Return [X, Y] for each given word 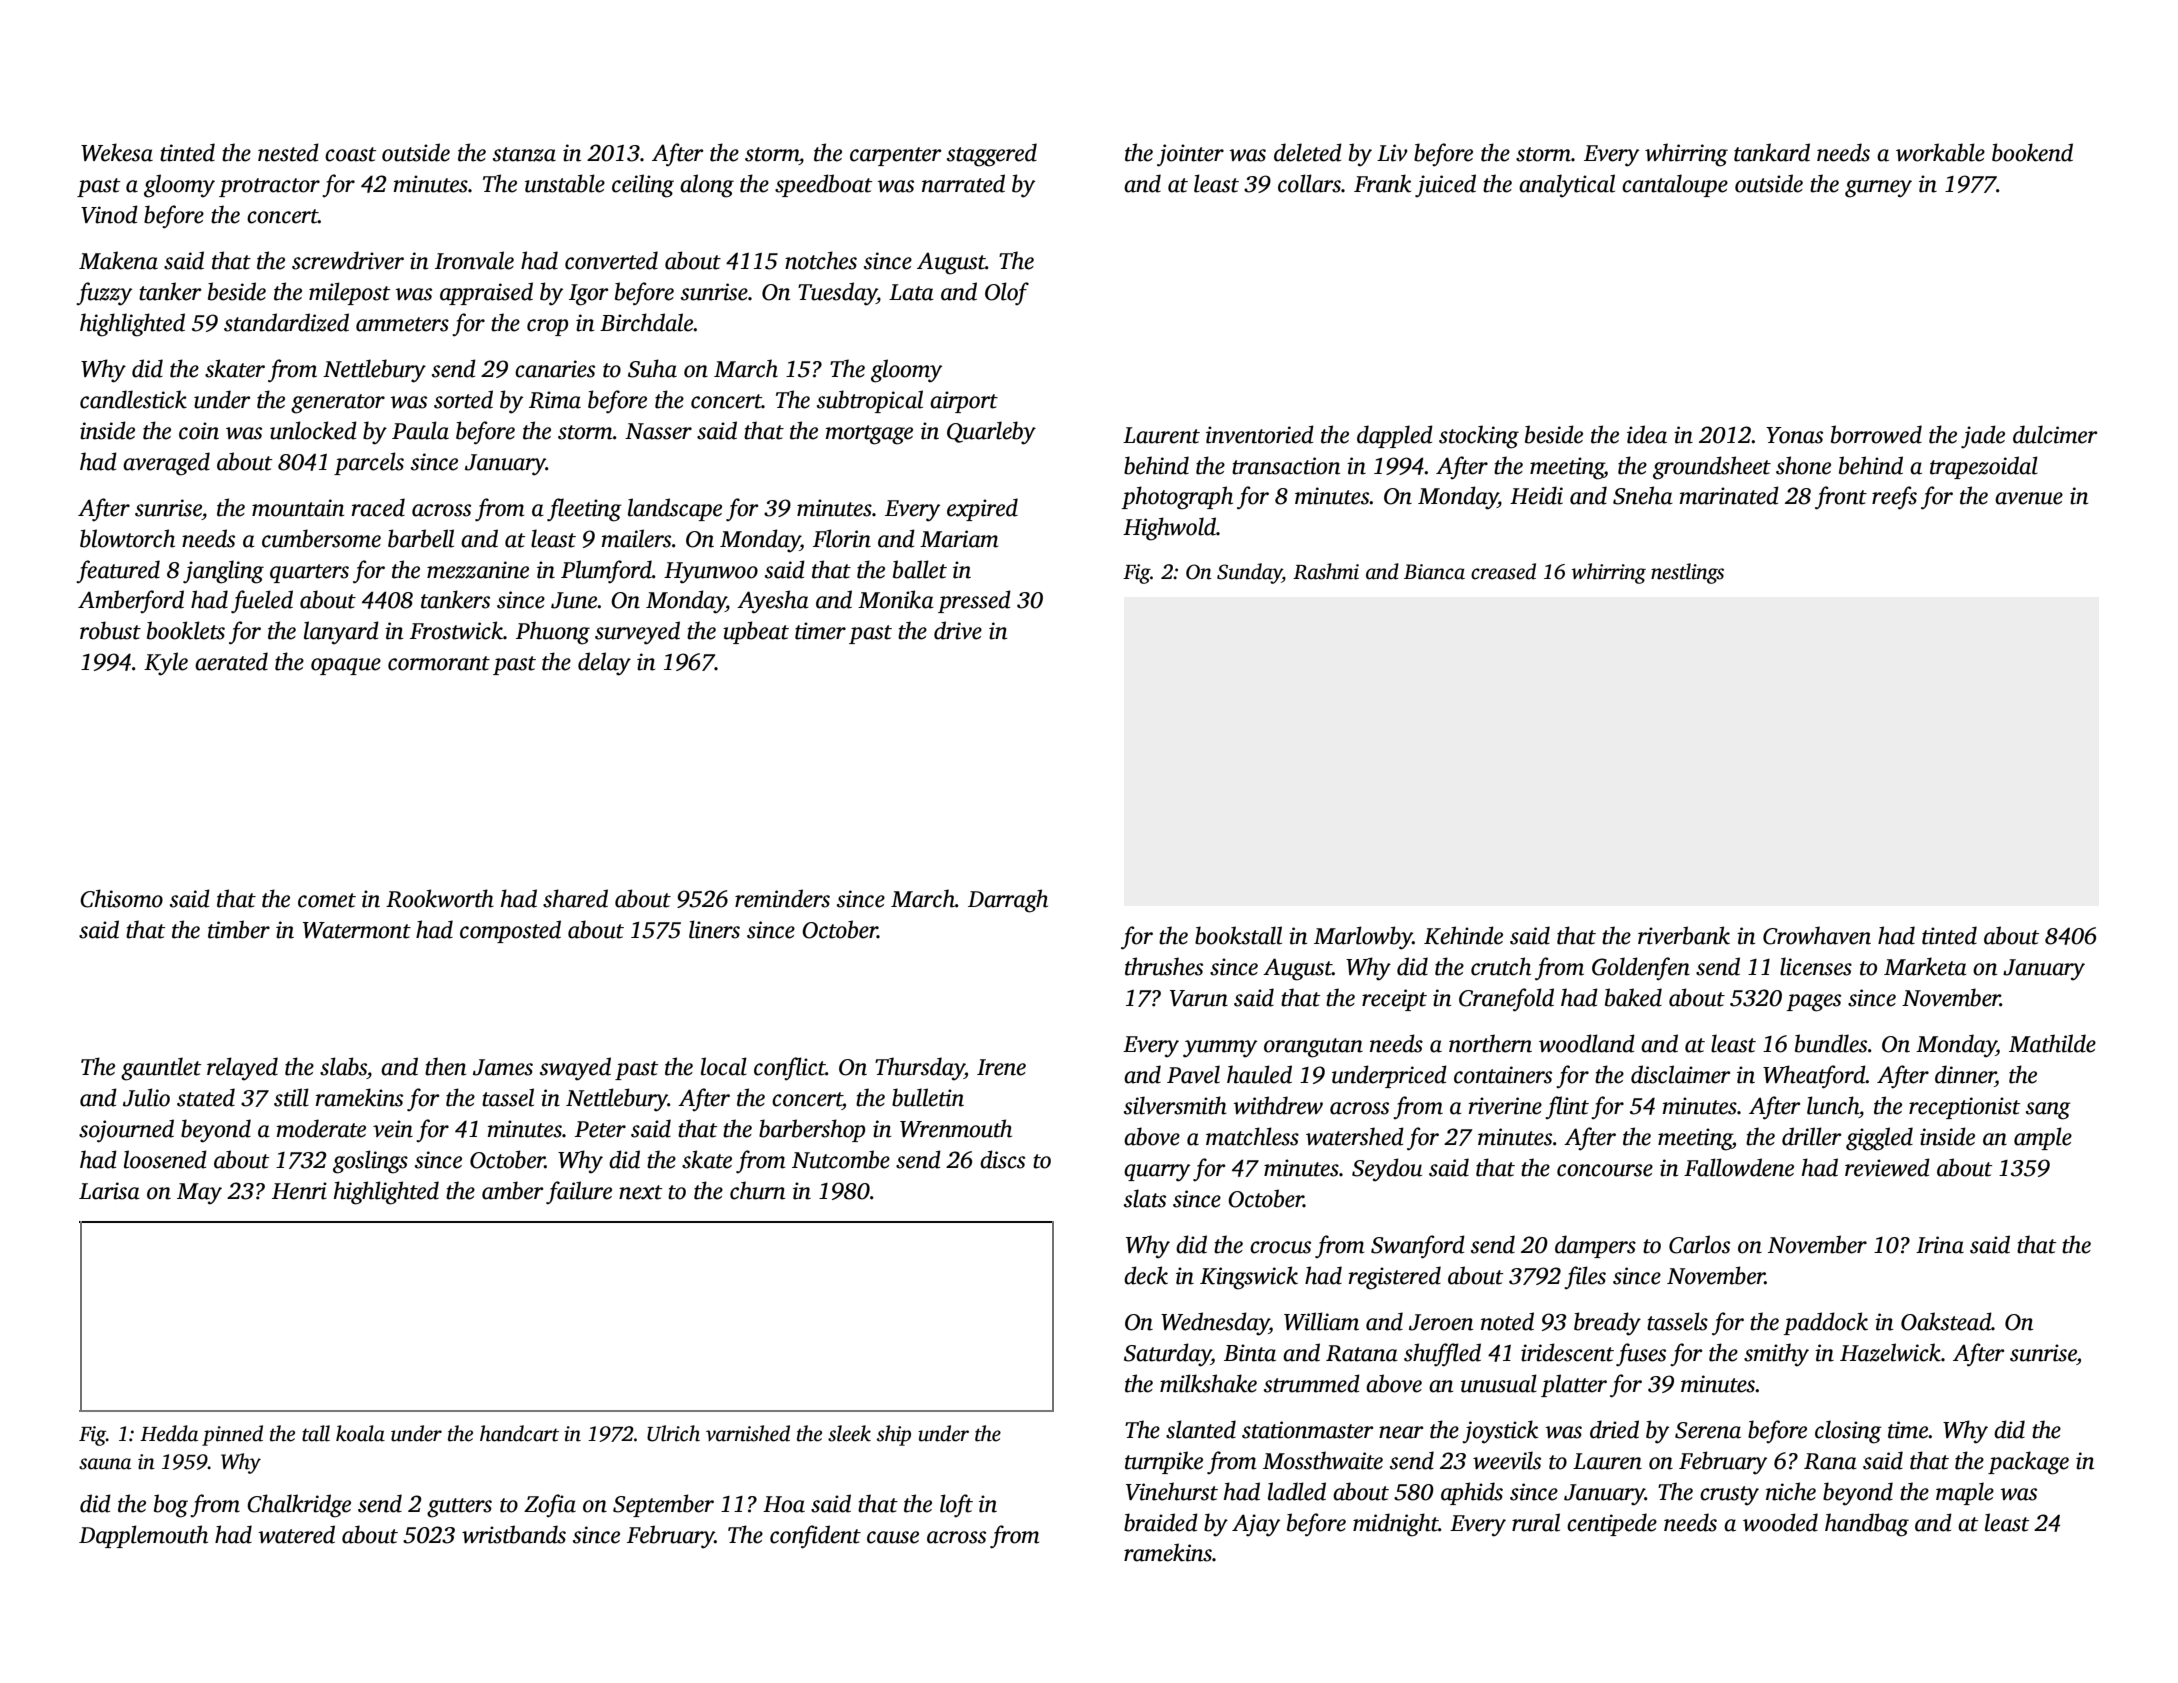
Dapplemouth [143, 1536]
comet [327, 900]
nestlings [1687, 573]
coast [350, 154]
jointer [1190, 155]
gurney [1878, 189]
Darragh [1008, 901]
